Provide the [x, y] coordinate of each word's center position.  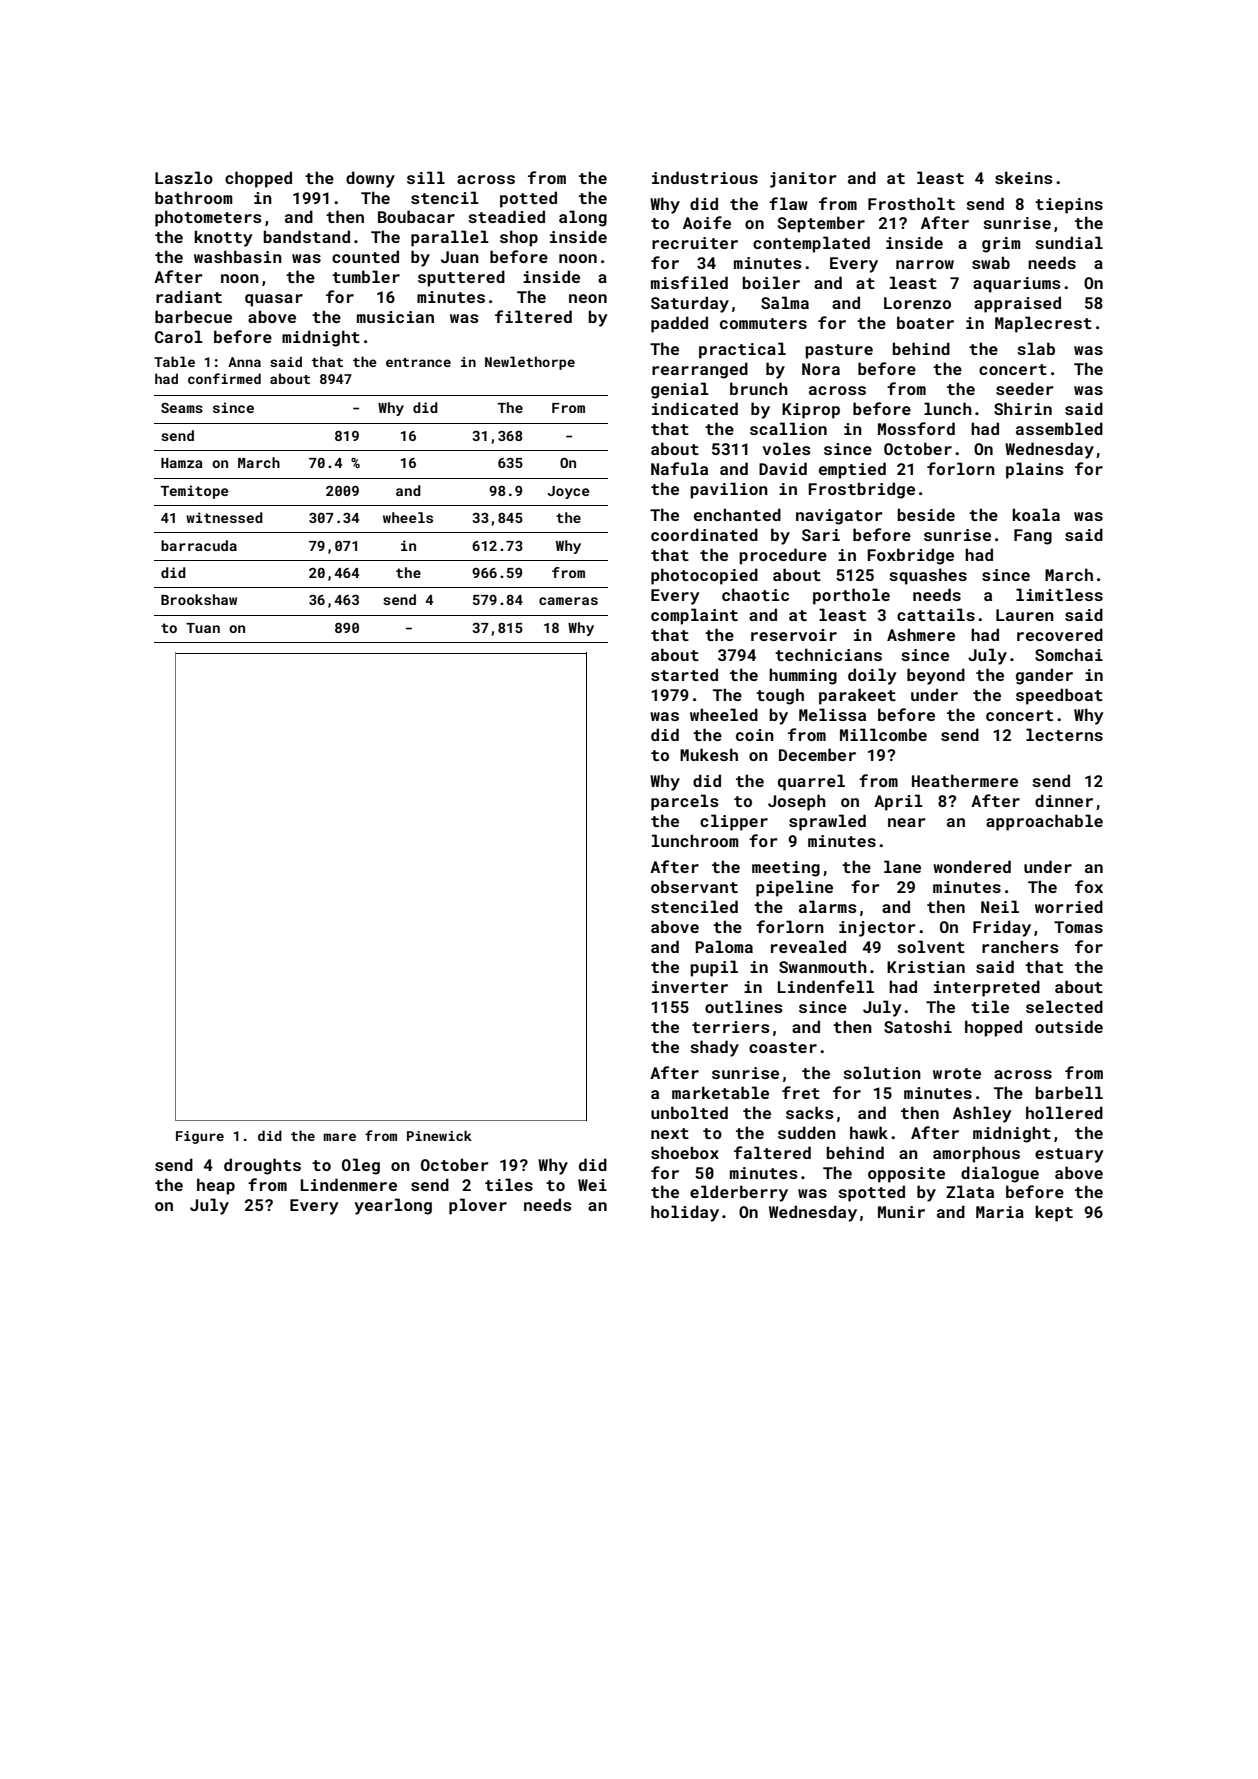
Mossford [916, 428]
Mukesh [709, 754]
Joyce [568, 492]
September [821, 224]
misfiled [689, 282]
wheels [408, 517]
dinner [1064, 800]
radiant [189, 296]
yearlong [393, 1206]
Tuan [203, 628]
